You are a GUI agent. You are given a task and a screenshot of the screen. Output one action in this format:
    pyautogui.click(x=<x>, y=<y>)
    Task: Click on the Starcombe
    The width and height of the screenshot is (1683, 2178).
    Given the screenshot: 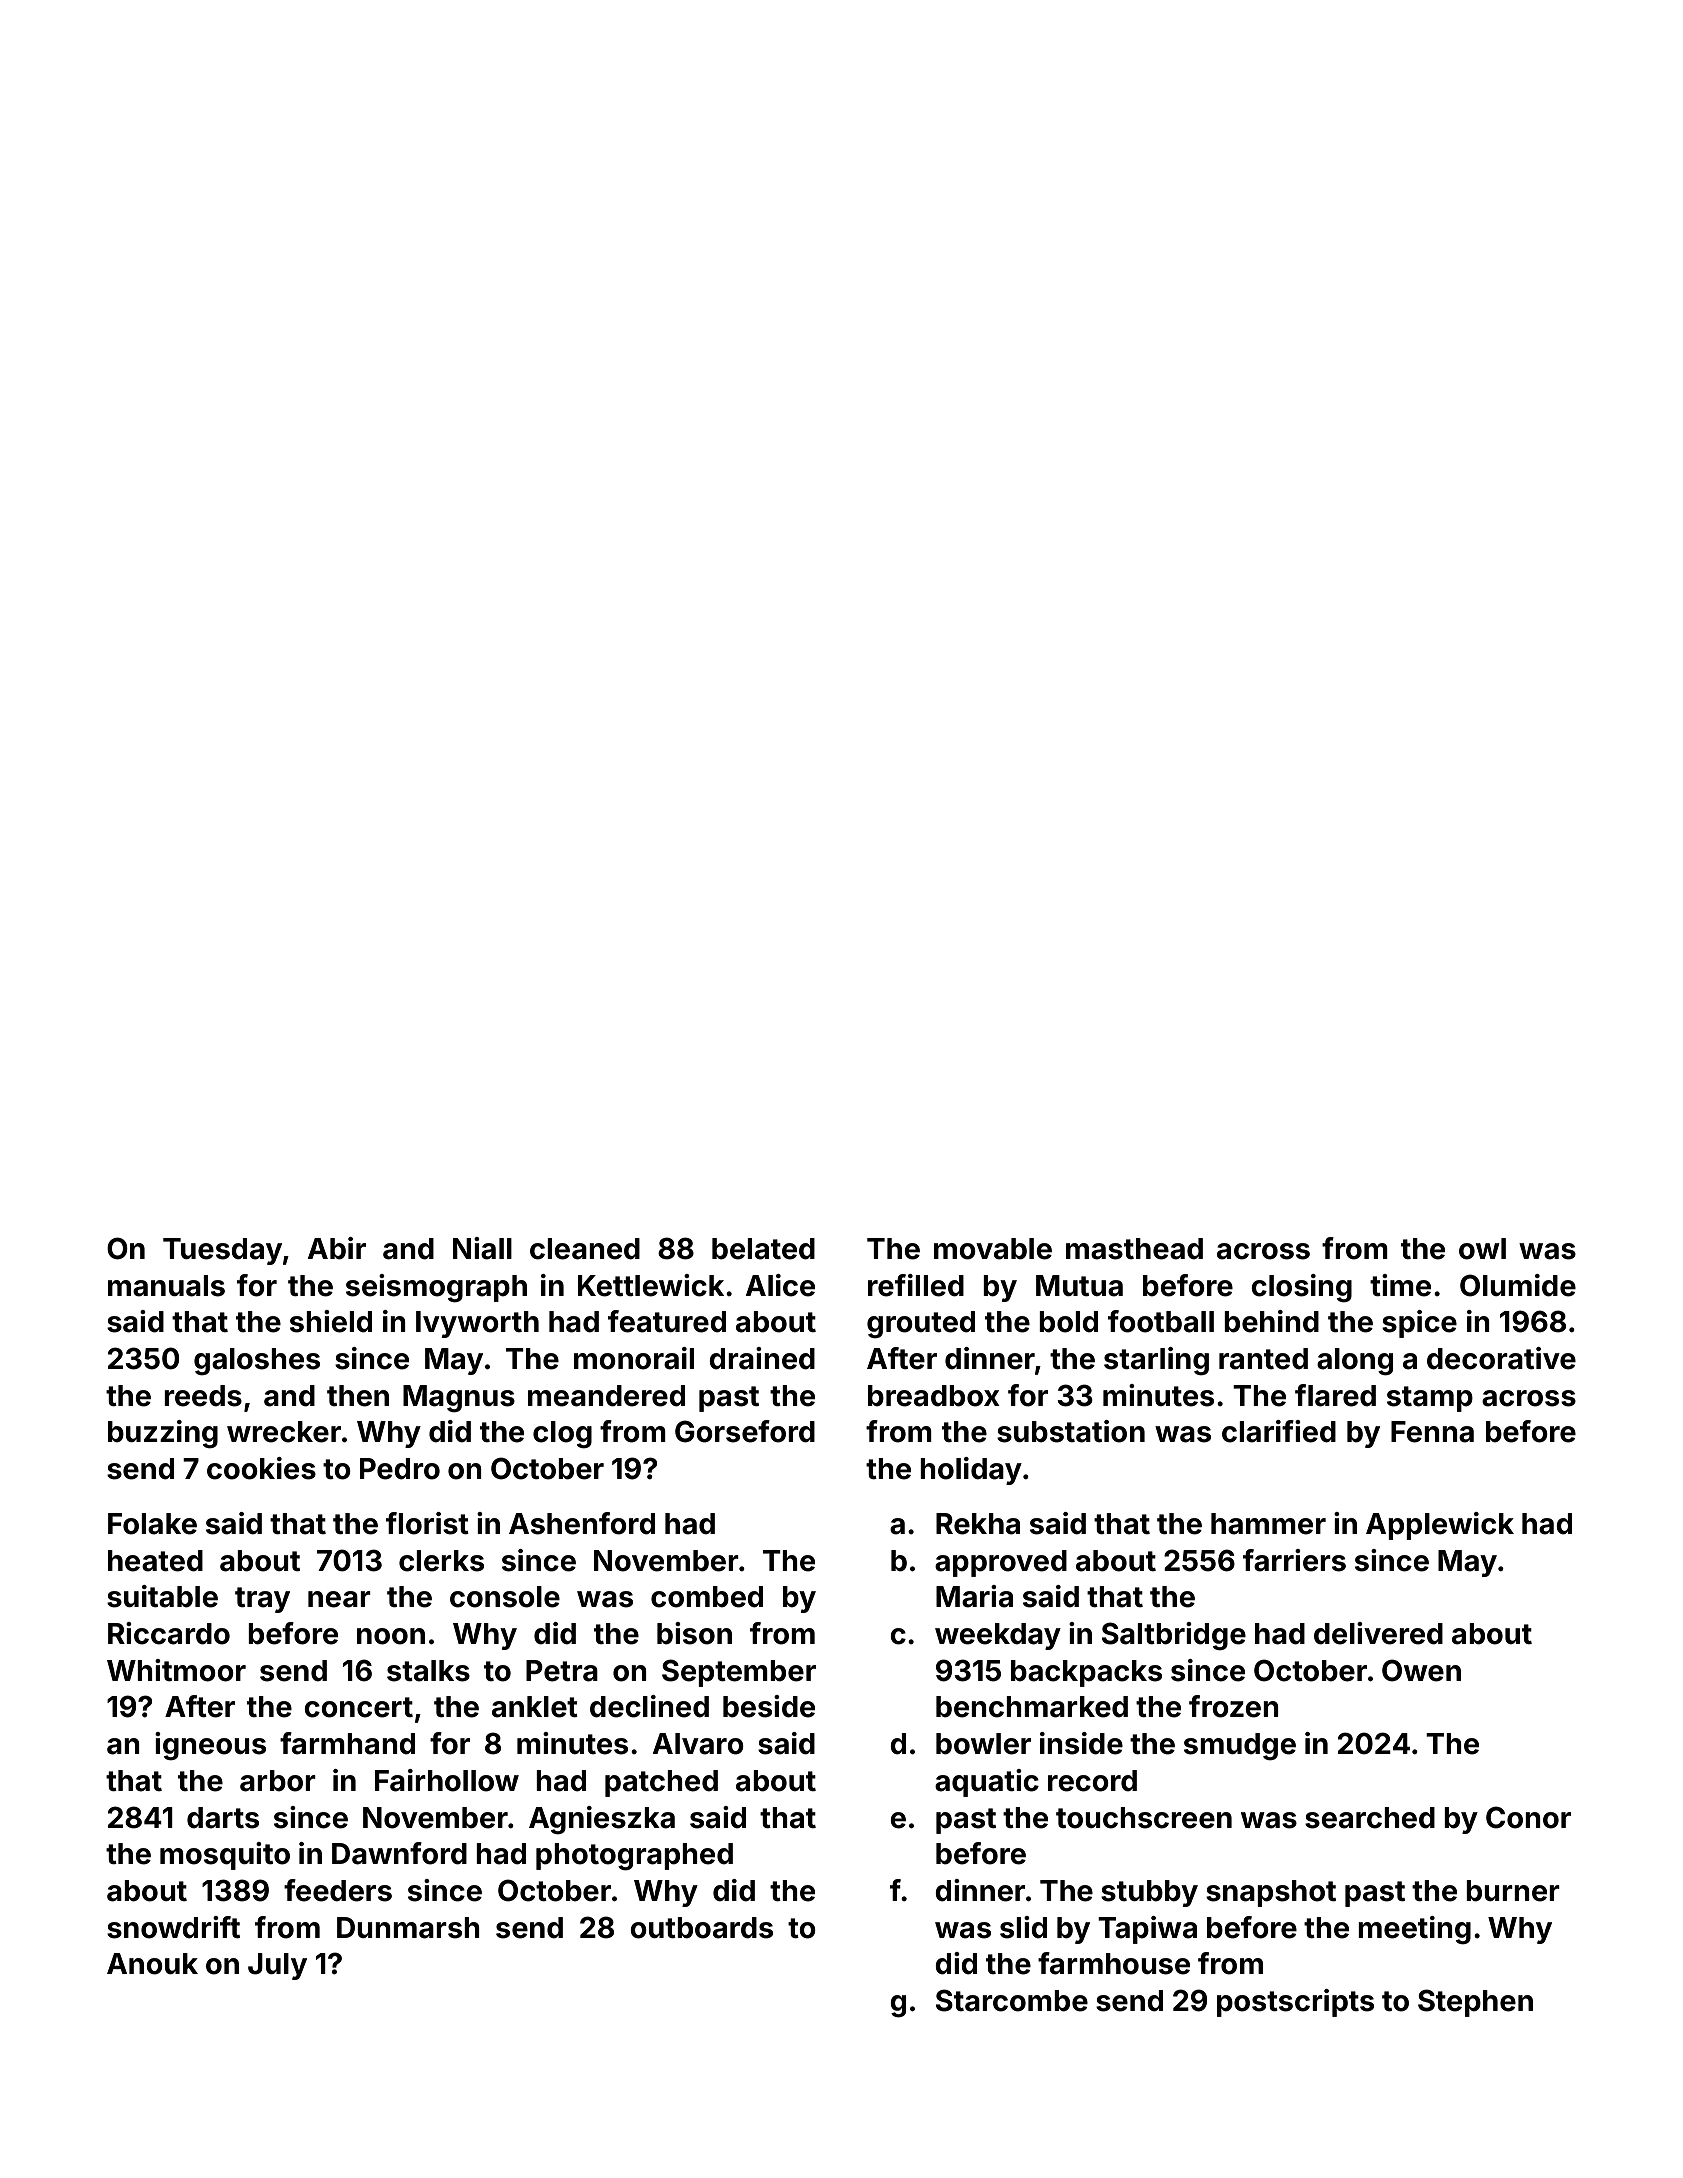 What is the action you would take?
    pyautogui.click(x=1012, y=2000)
